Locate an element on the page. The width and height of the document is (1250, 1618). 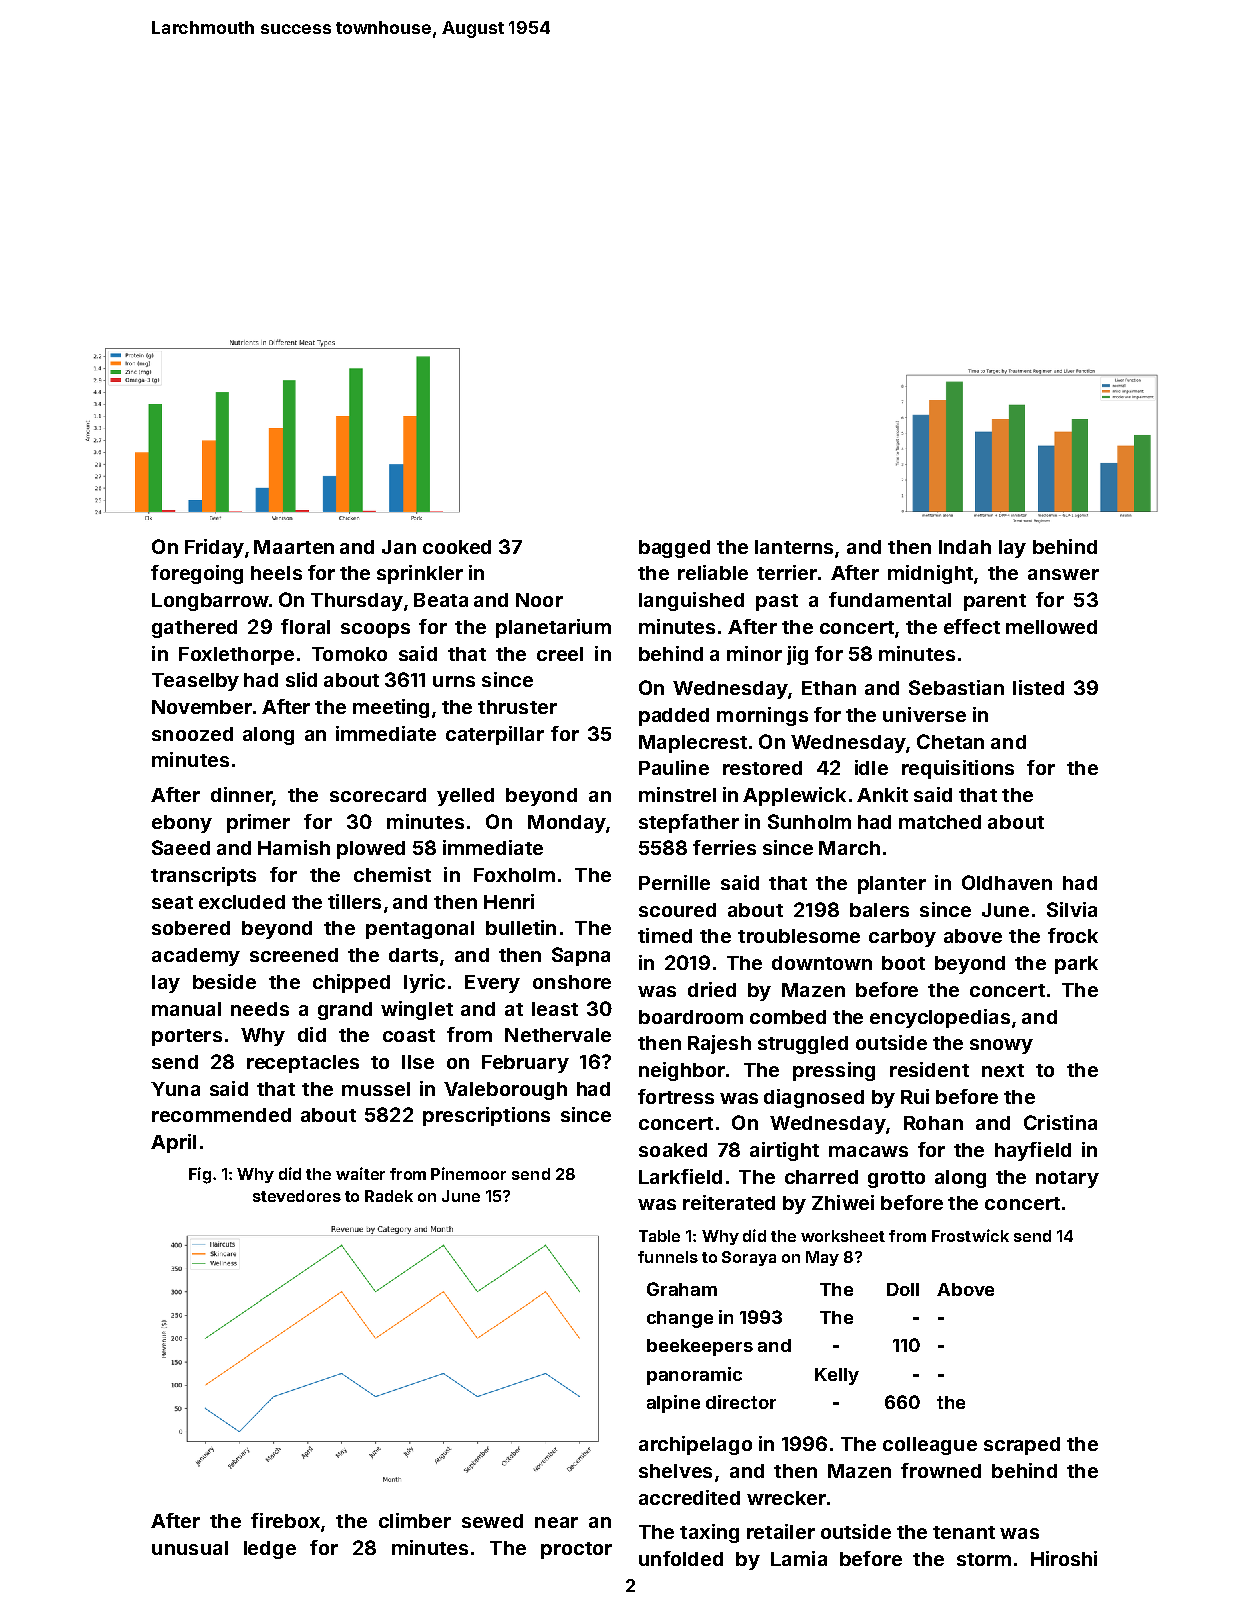
climber is located at coordinates (415, 1520).
